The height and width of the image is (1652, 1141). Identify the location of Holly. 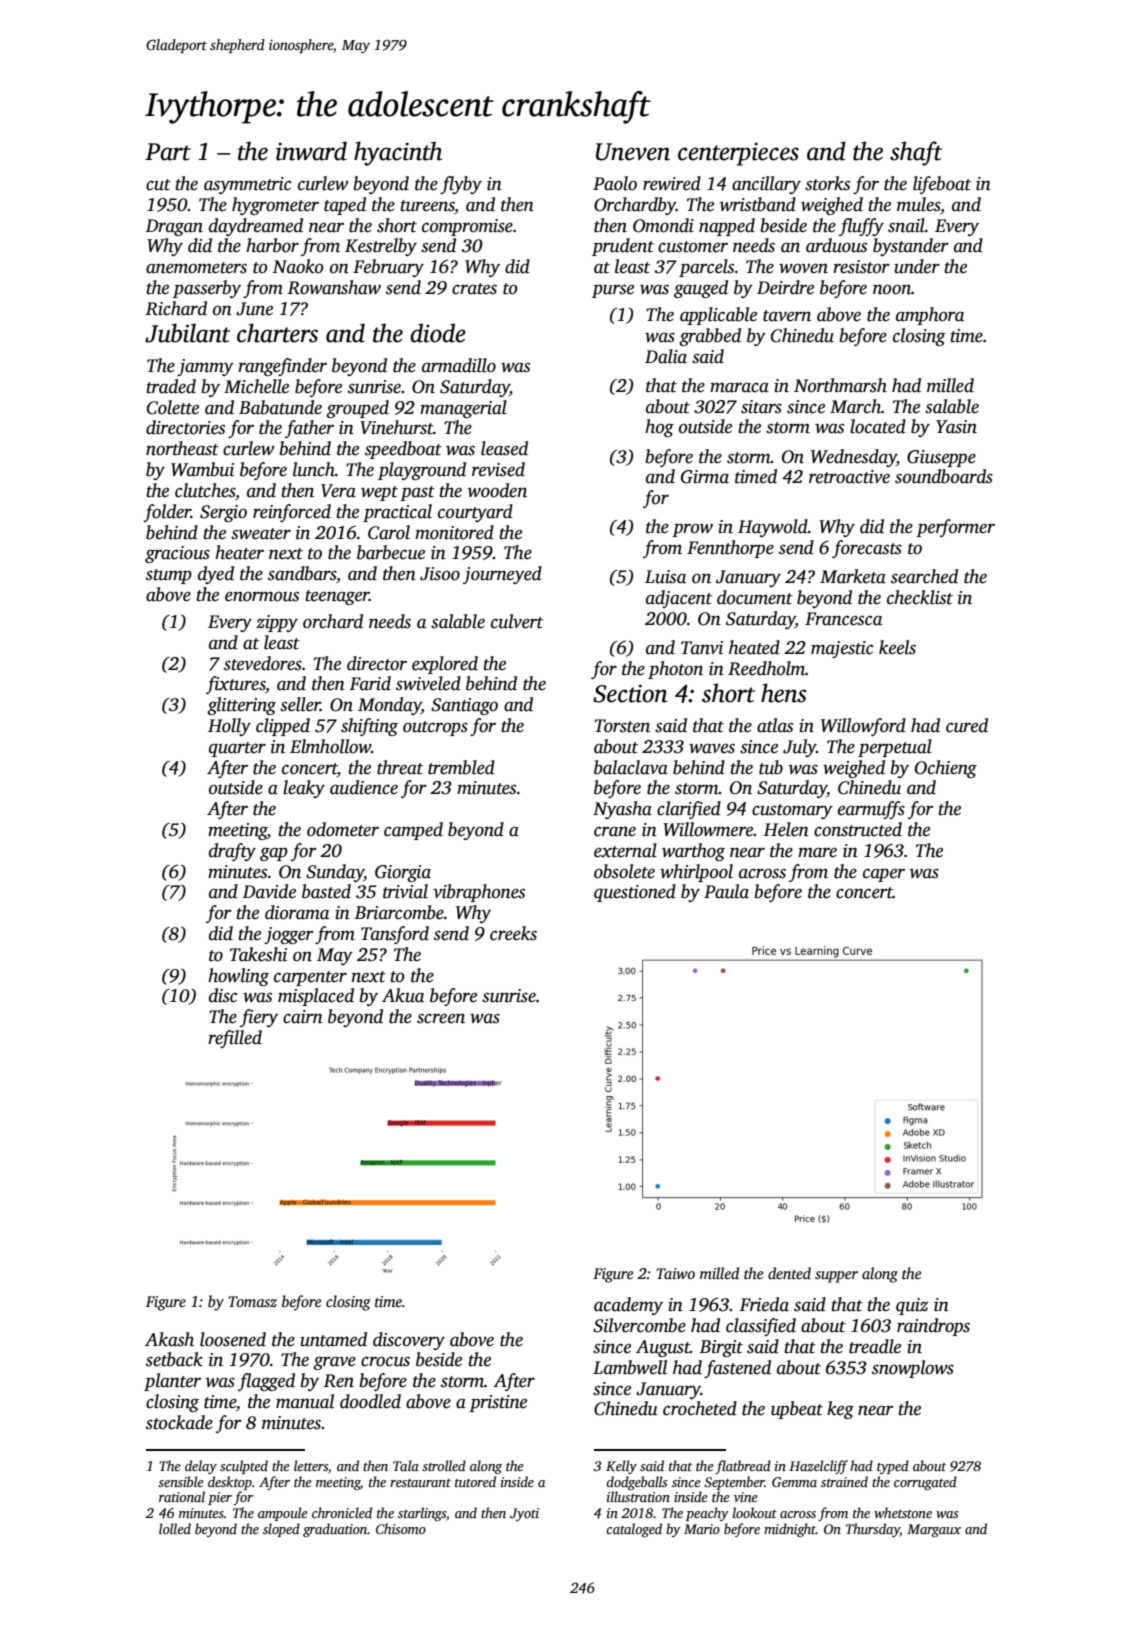
(229, 727).
